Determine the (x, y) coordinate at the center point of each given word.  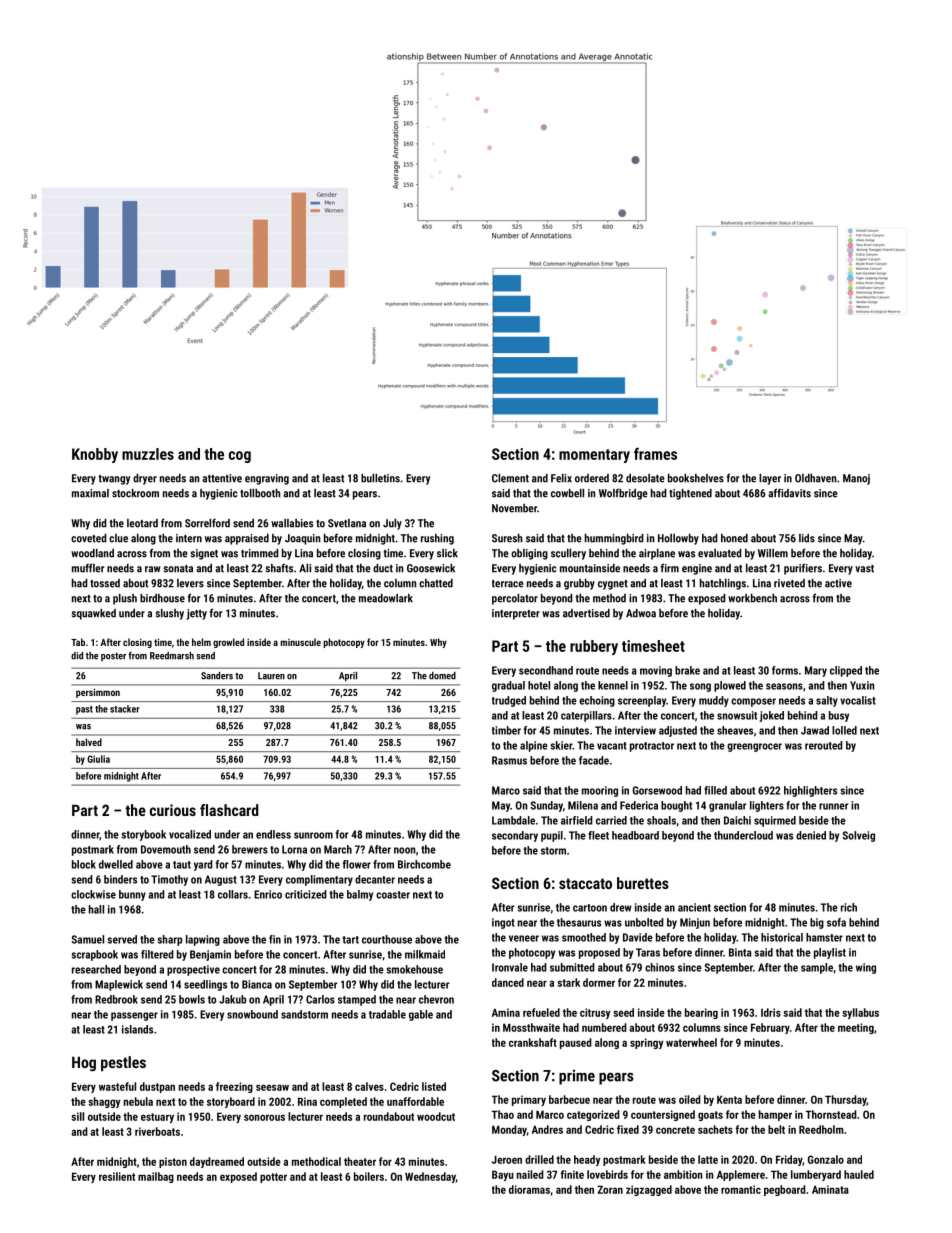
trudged (509, 701)
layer (770, 479)
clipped (846, 671)
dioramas (529, 1189)
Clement (510, 478)
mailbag (156, 1177)
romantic (741, 1189)
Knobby (95, 455)
